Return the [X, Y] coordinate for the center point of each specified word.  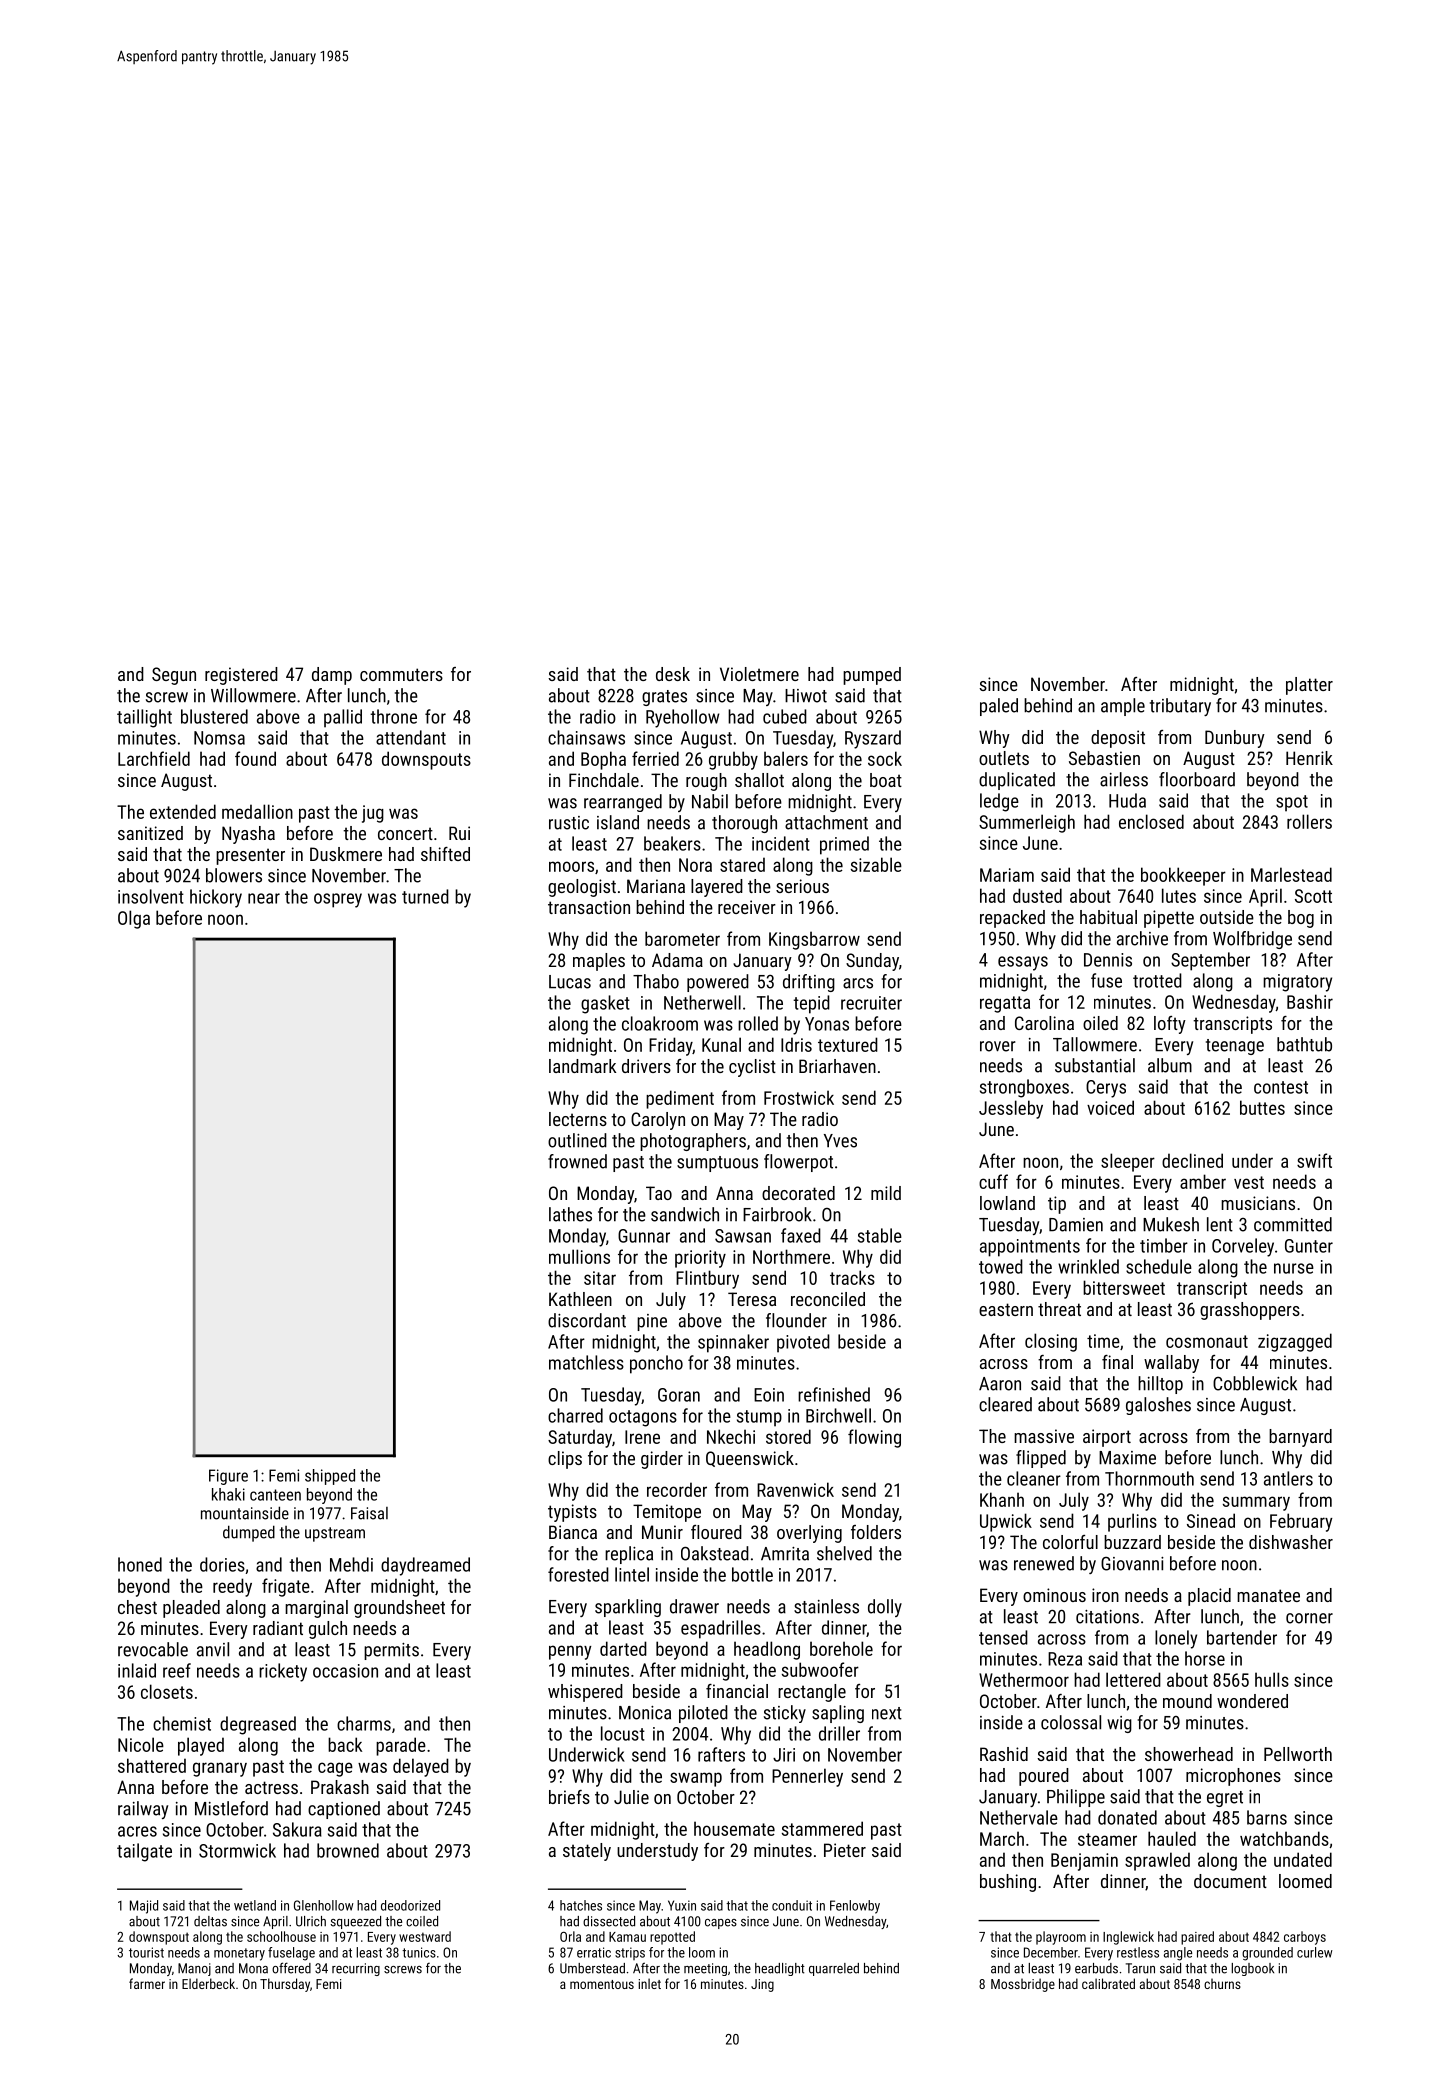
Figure [228, 1477]
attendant [411, 737]
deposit [1118, 739]
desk [673, 674]
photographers [693, 1142]
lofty [1170, 1025]
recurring [356, 1969]
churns [1222, 1983]
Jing [762, 1985]
